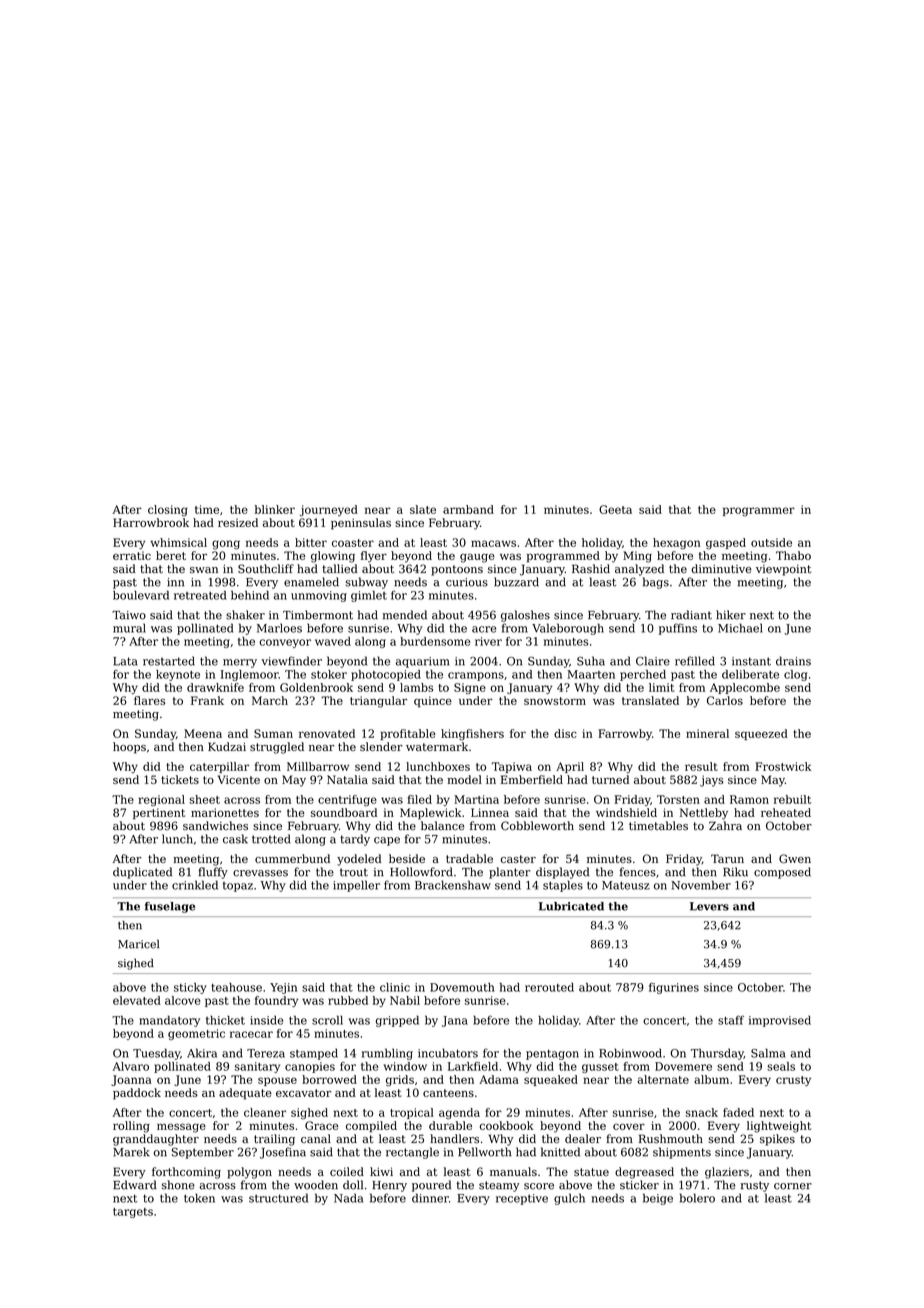  Describe the element at coordinates (196, 1034) in the image. I see `geometric` at that location.
